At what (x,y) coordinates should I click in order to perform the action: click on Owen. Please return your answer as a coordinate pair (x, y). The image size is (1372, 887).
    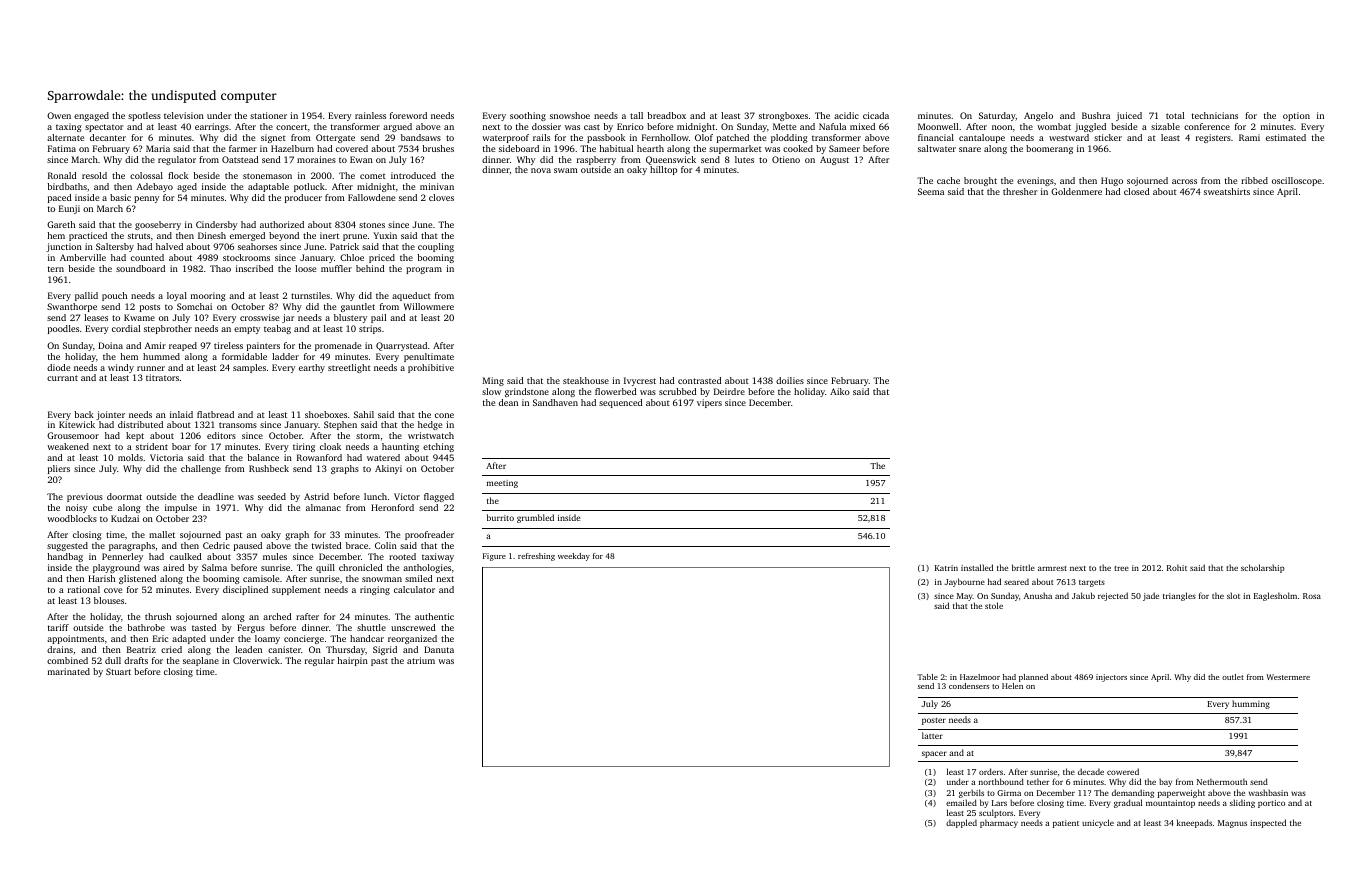
    Looking at the image, I should click on (59, 115).
